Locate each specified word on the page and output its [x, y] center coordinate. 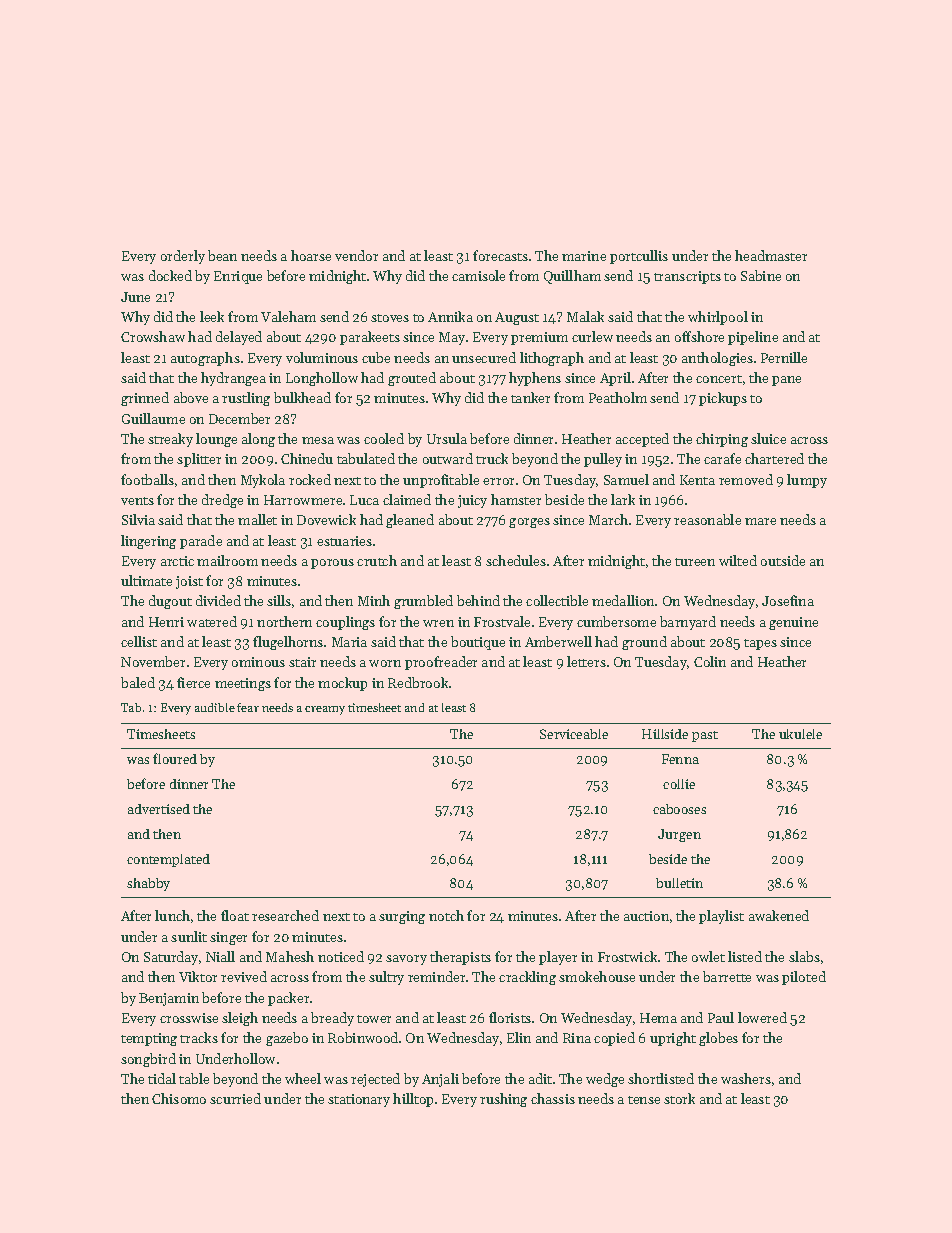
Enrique [238, 277]
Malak [585, 316]
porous [332, 564]
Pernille [784, 357]
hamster [516, 499]
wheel [303, 1078]
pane [786, 381]
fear [248, 707]
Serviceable [574, 734]
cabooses [679, 809]
